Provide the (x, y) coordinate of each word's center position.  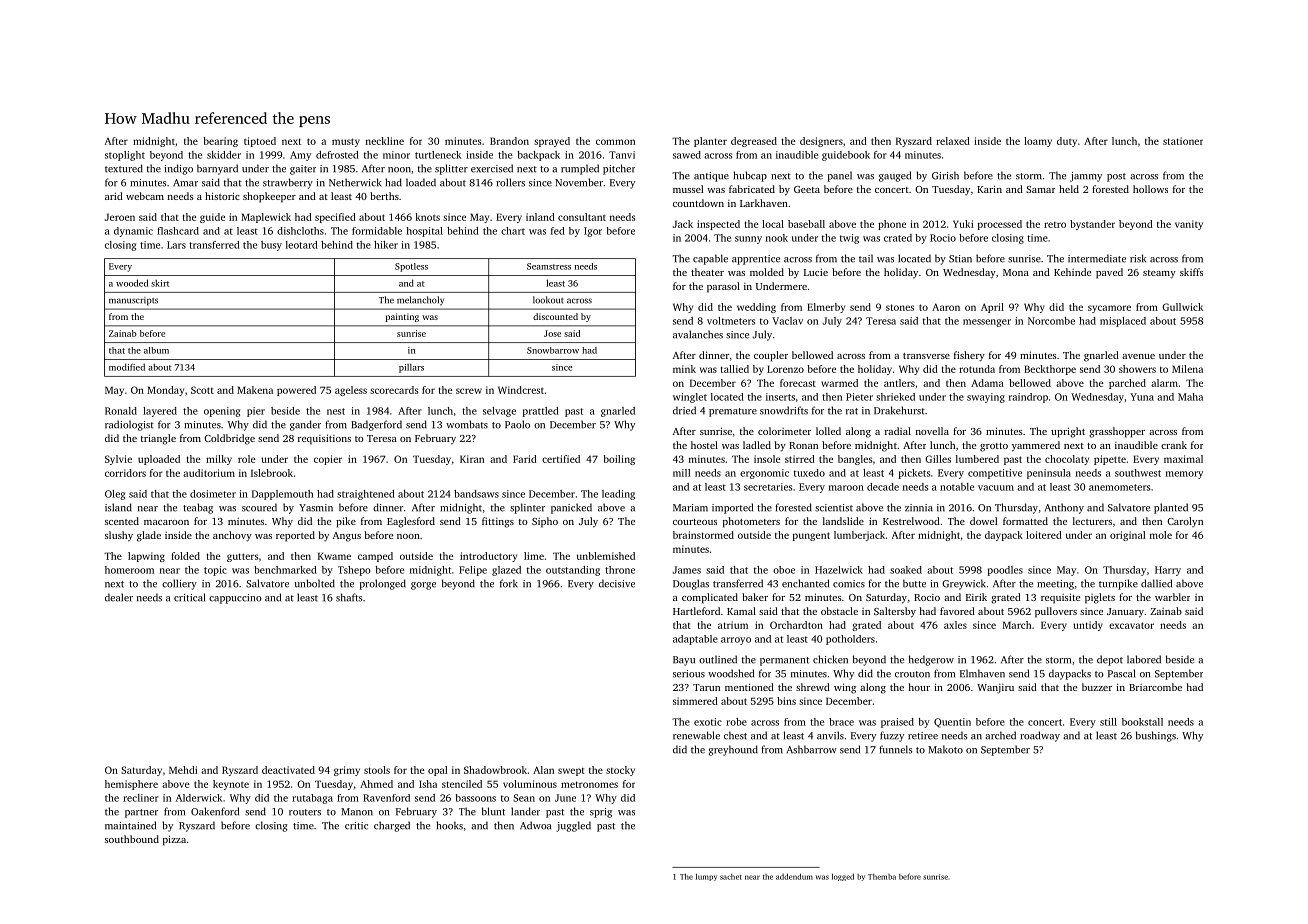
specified (335, 218)
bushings (1156, 736)
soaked (906, 570)
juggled (573, 826)
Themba (882, 876)
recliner (141, 798)
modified (127, 367)
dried (684, 410)
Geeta (807, 189)
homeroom (129, 570)
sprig (601, 813)
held (1069, 189)
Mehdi (183, 770)
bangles (855, 460)
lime (534, 556)
